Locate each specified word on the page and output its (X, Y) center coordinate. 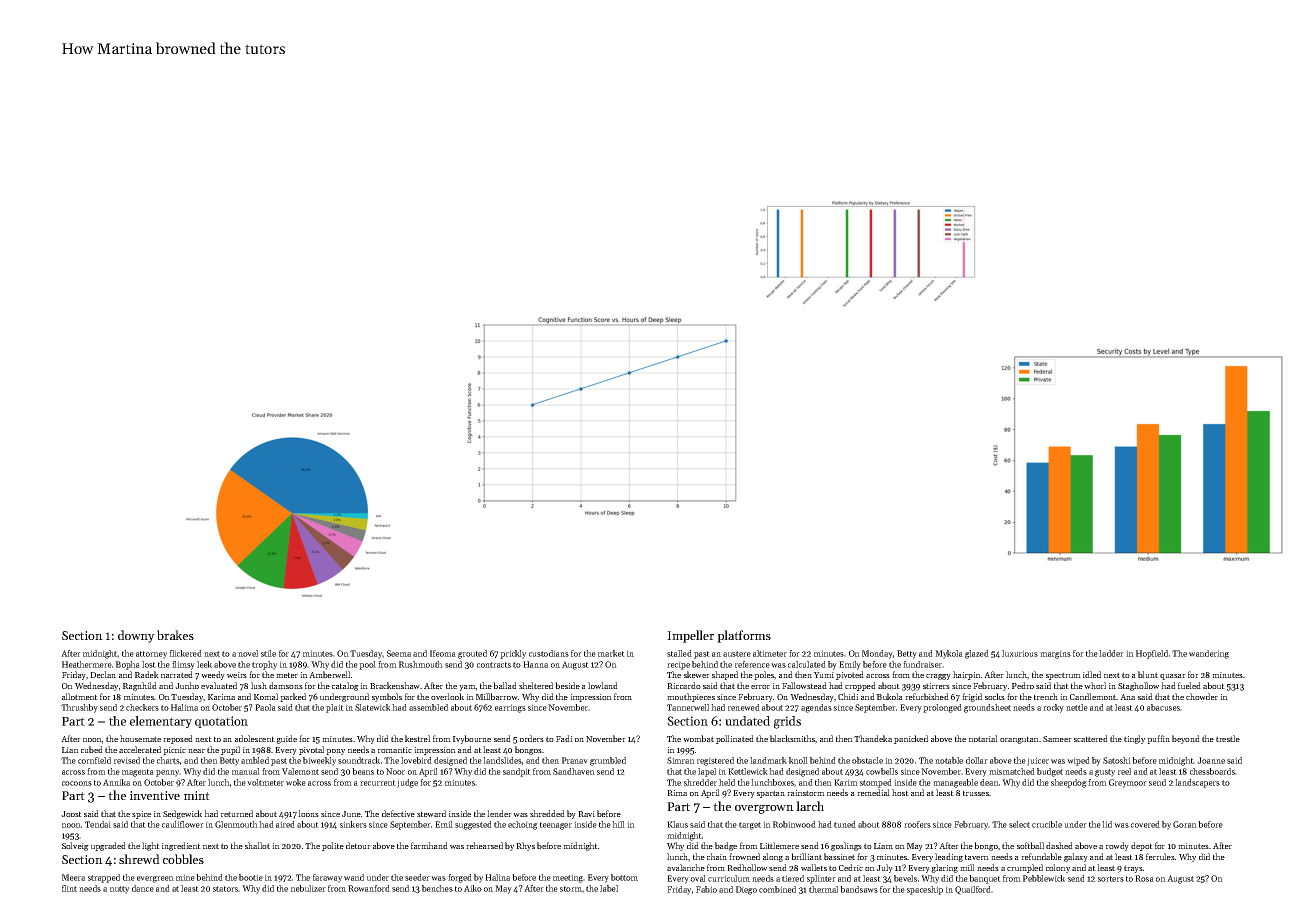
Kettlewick (748, 771)
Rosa (1144, 878)
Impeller (690, 636)
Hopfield (1152, 654)
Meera (73, 877)
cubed (92, 749)
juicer (1038, 761)
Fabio (706, 889)
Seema (399, 653)
